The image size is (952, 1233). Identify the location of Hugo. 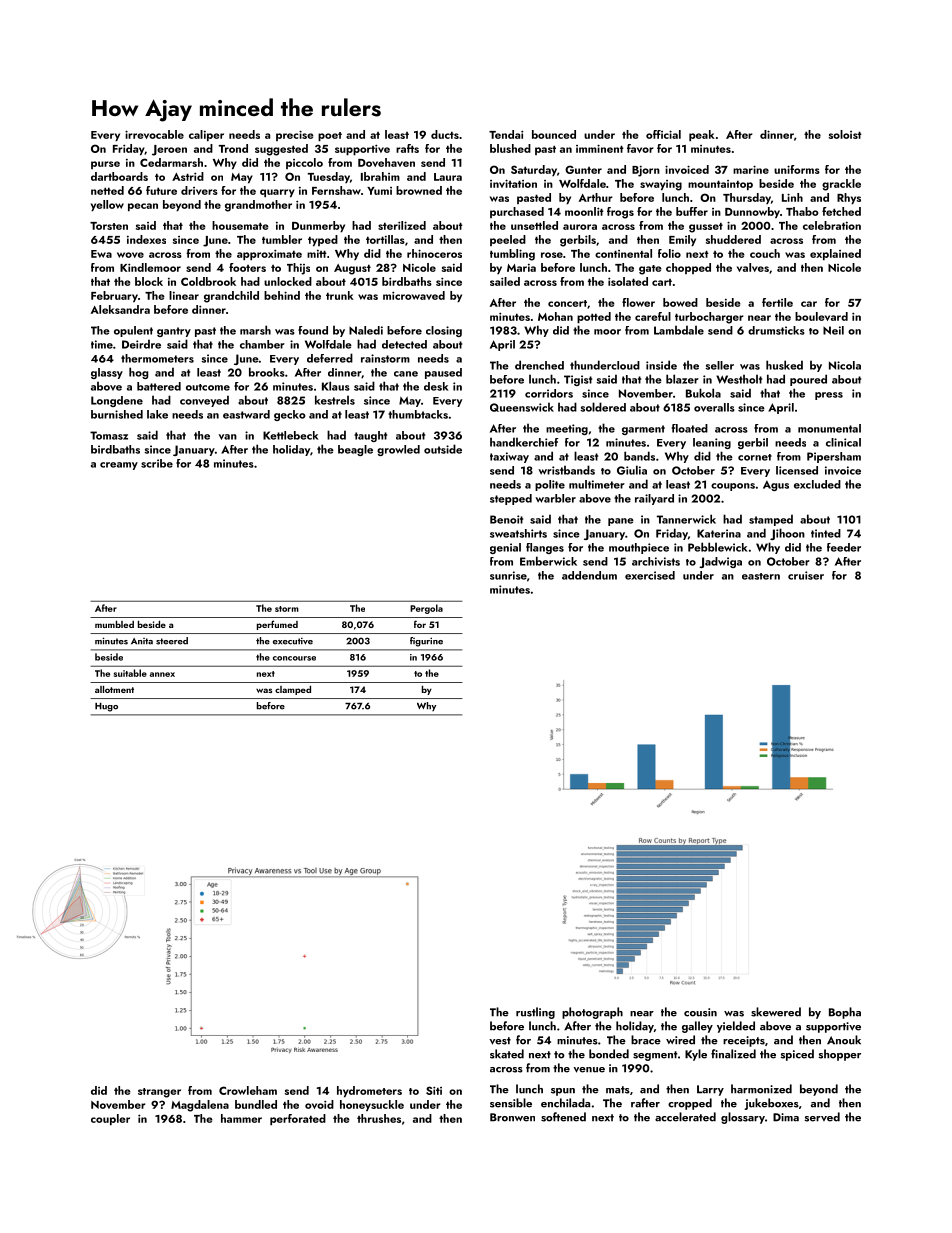
(106, 707).
